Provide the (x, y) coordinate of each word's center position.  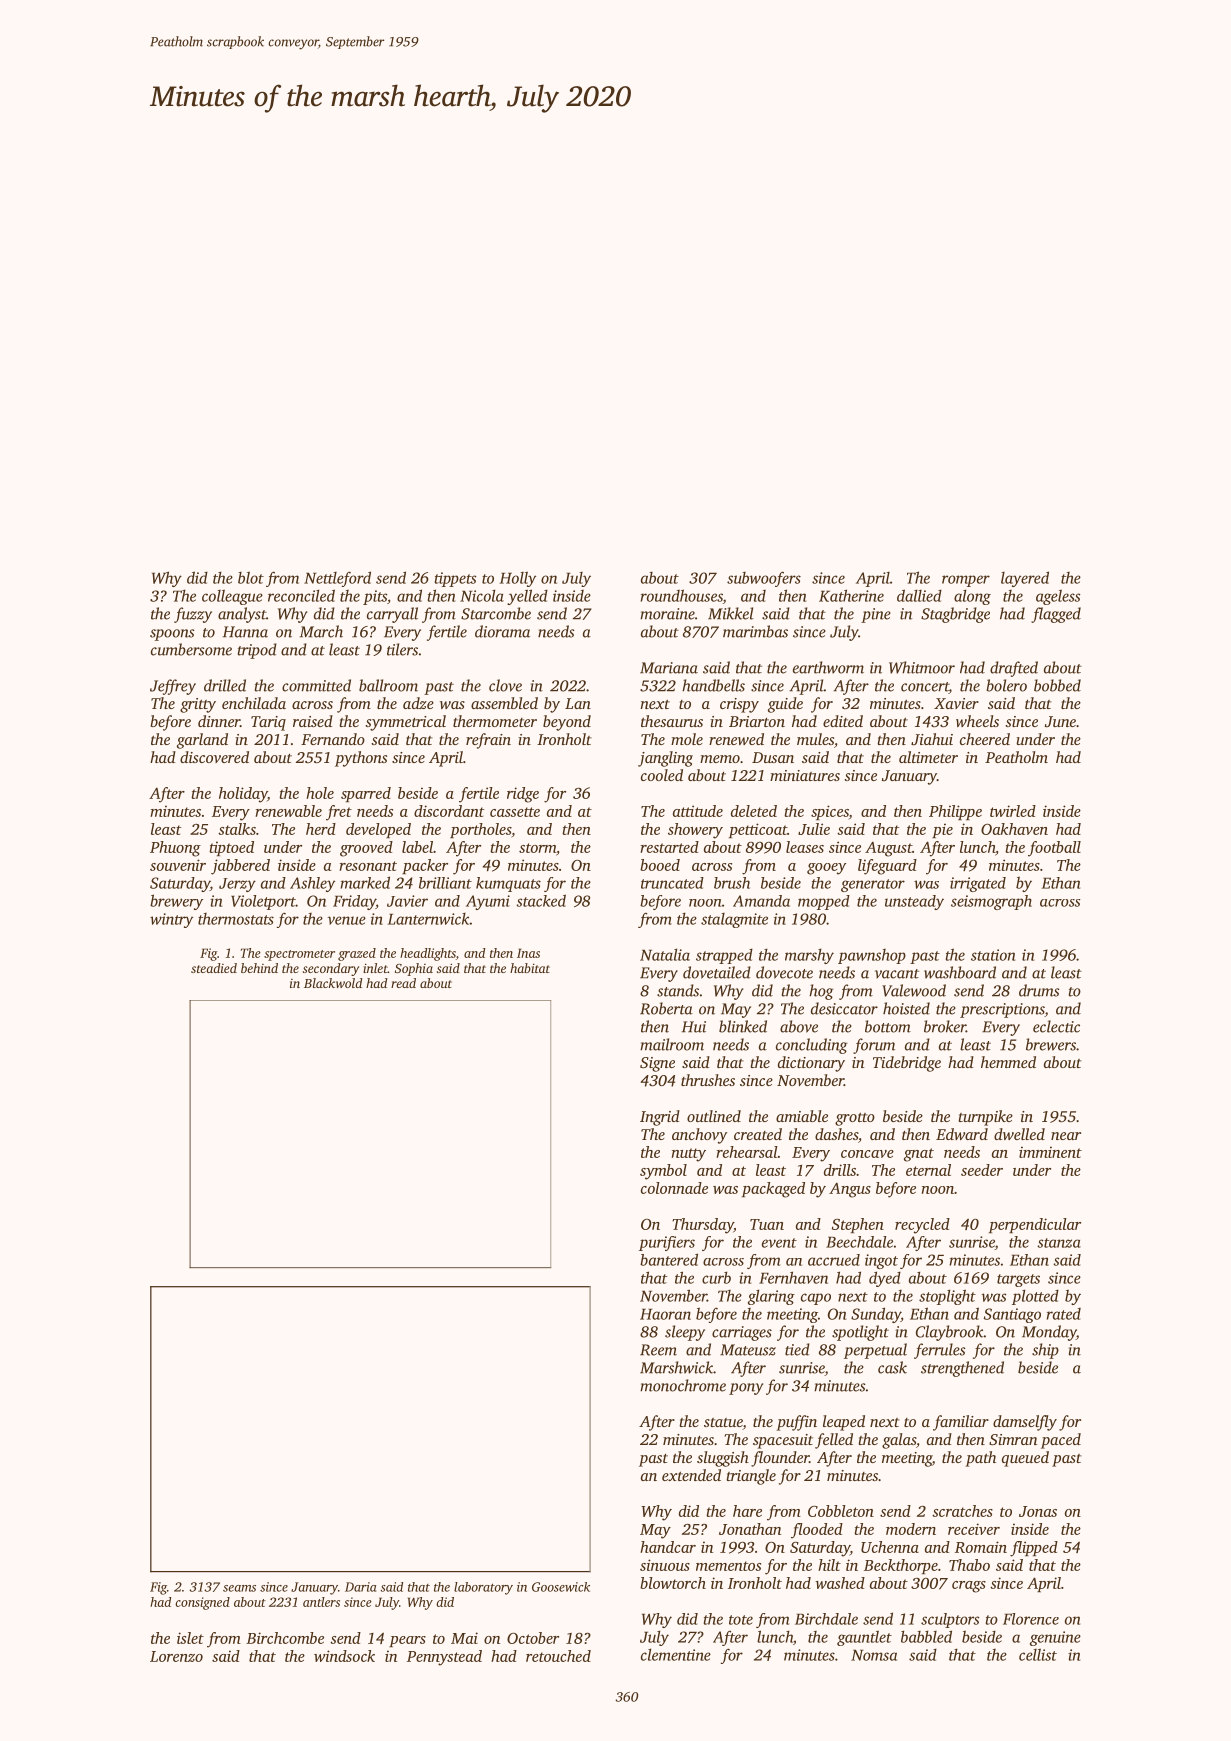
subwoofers (764, 579)
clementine (676, 1654)
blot (251, 577)
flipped (1034, 1549)
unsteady (914, 902)
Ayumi (488, 902)
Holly (517, 579)
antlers (321, 1602)
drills (840, 1170)
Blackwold (333, 983)
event (779, 1243)
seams (239, 1588)
